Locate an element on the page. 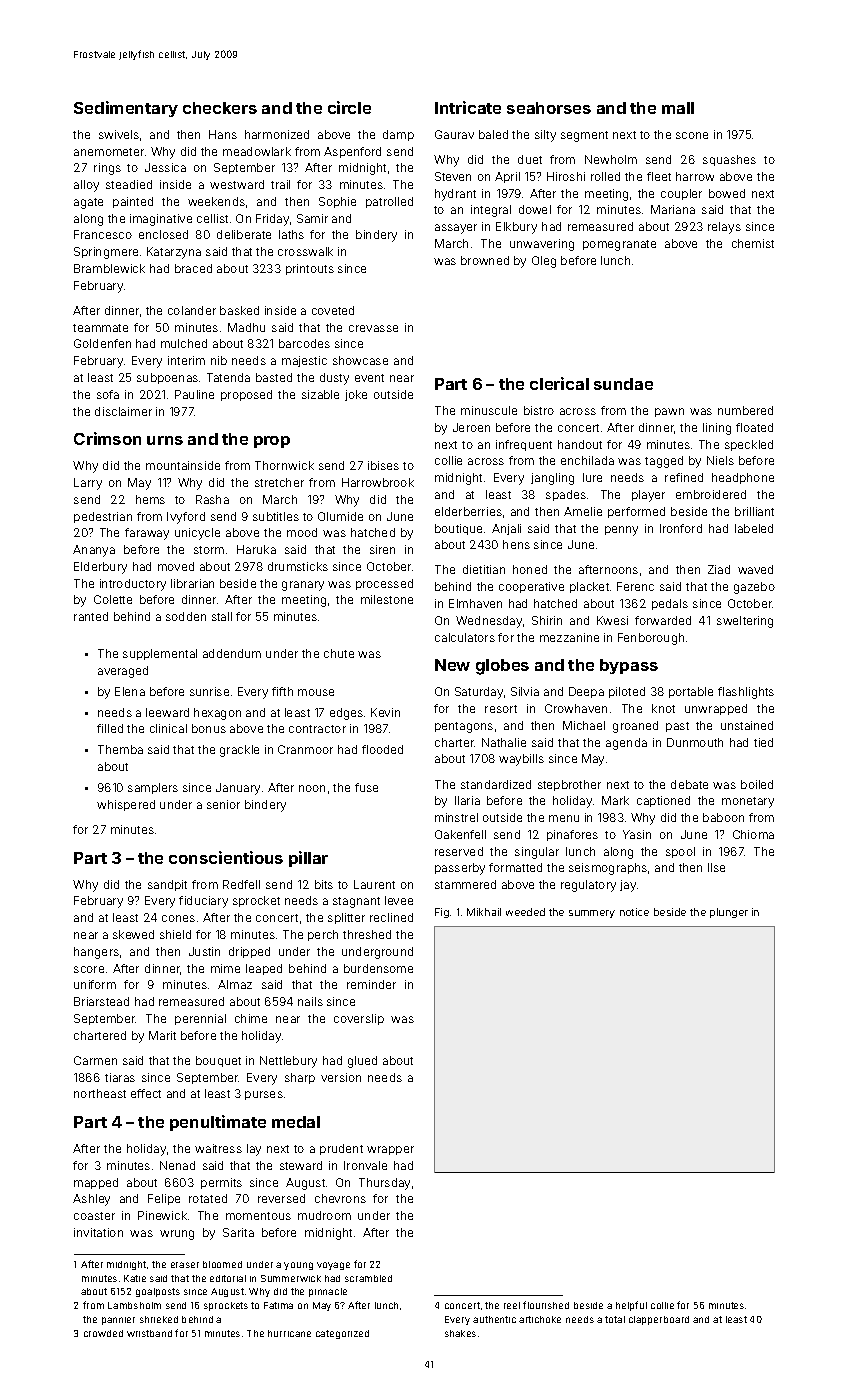 The height and width of the image is (1400, 849). dowel is located at coordinates (535, 209).
